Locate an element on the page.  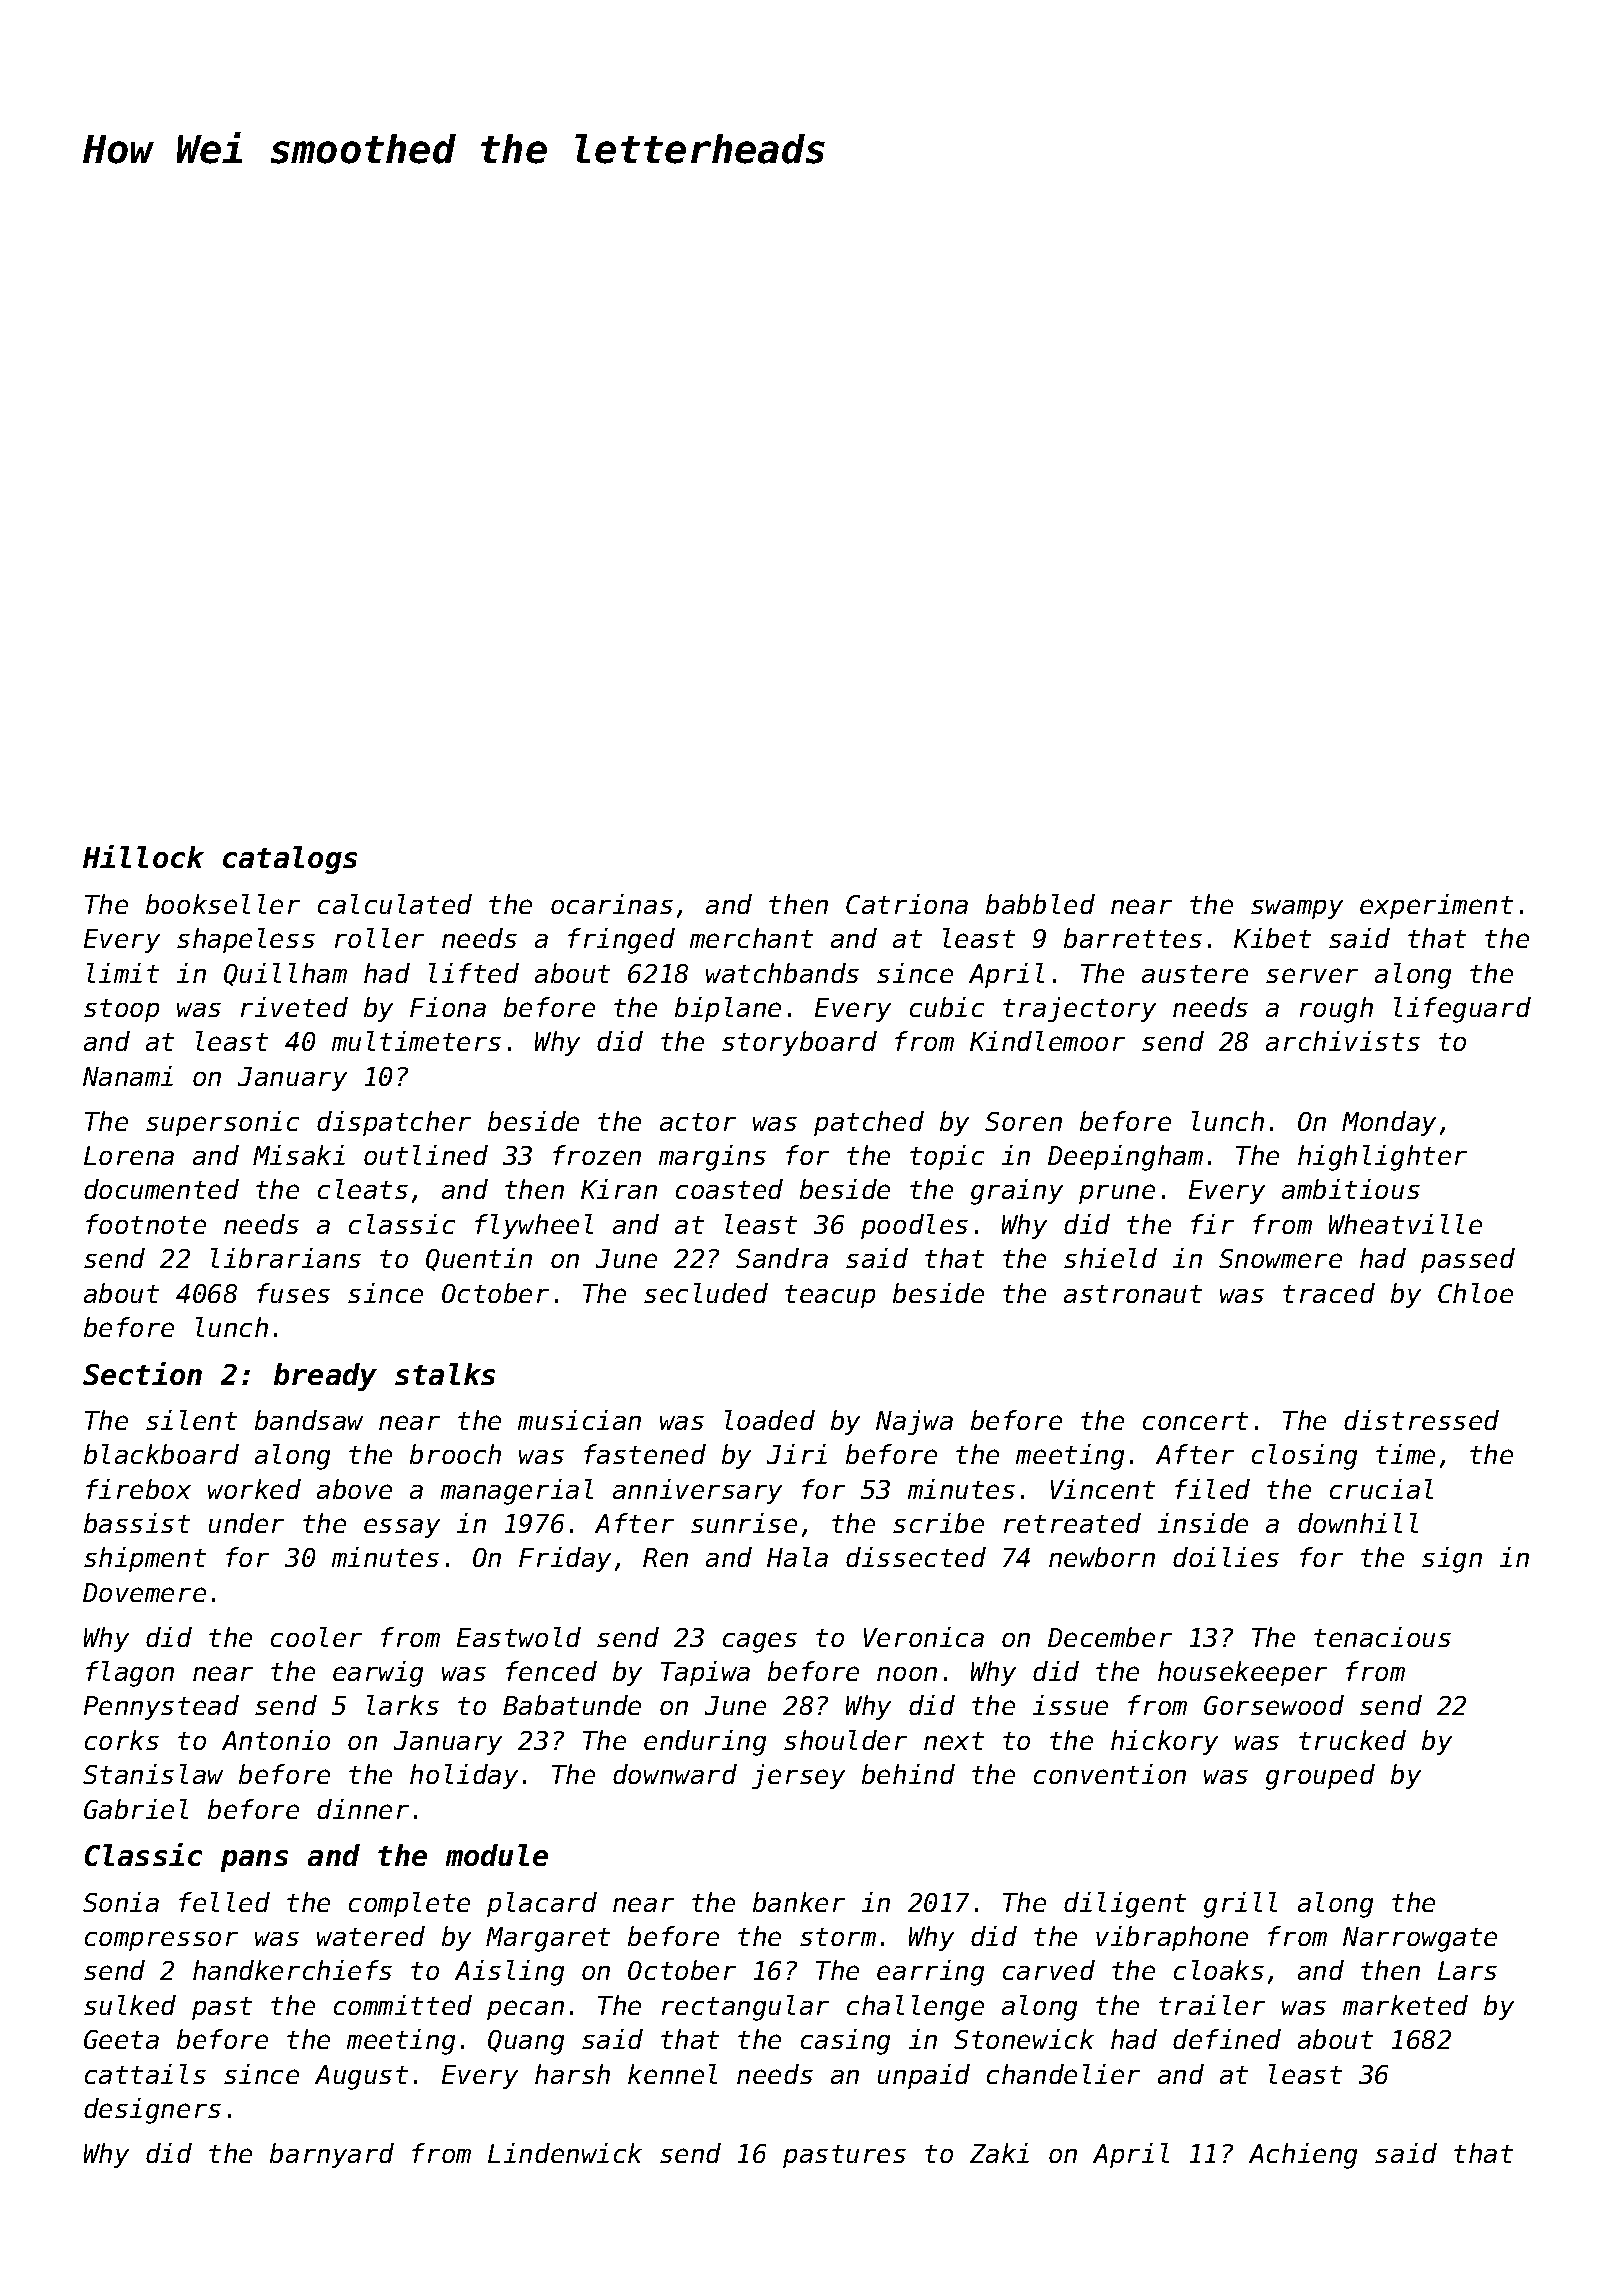
lifeguard is located at coordinates (1462, 1010).
